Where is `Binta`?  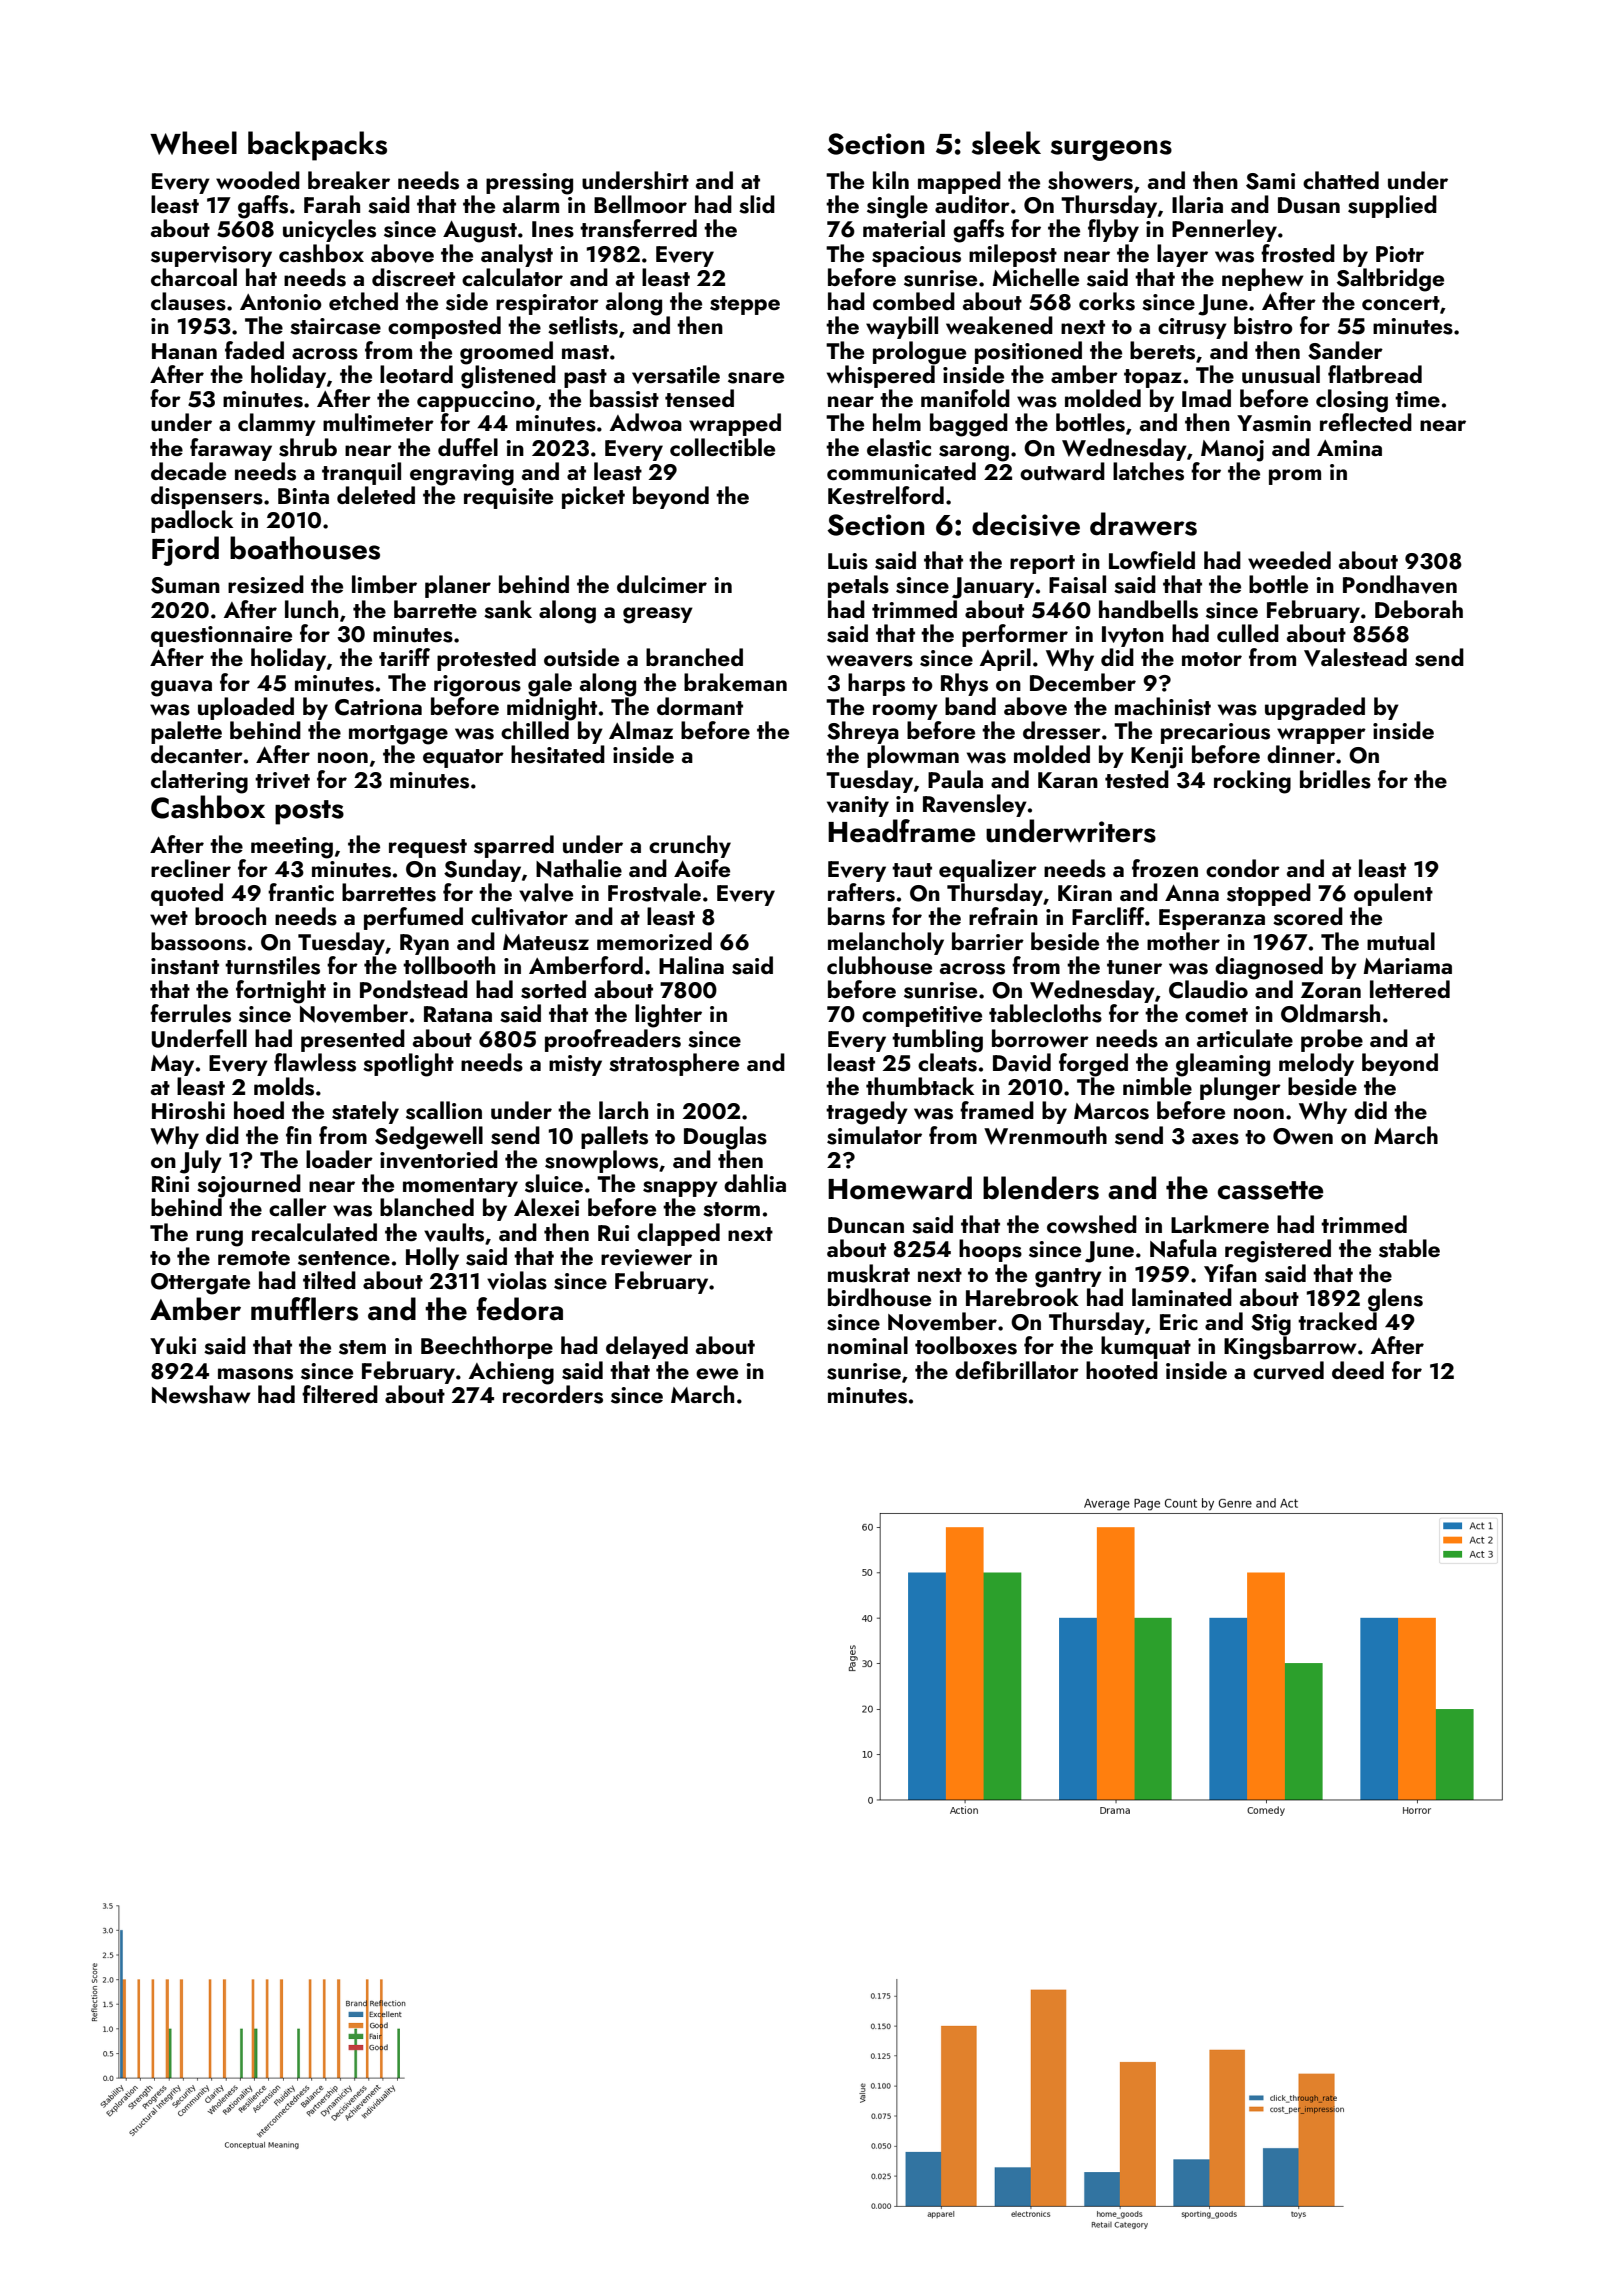
Binta is located at coordinates (303, 496).
